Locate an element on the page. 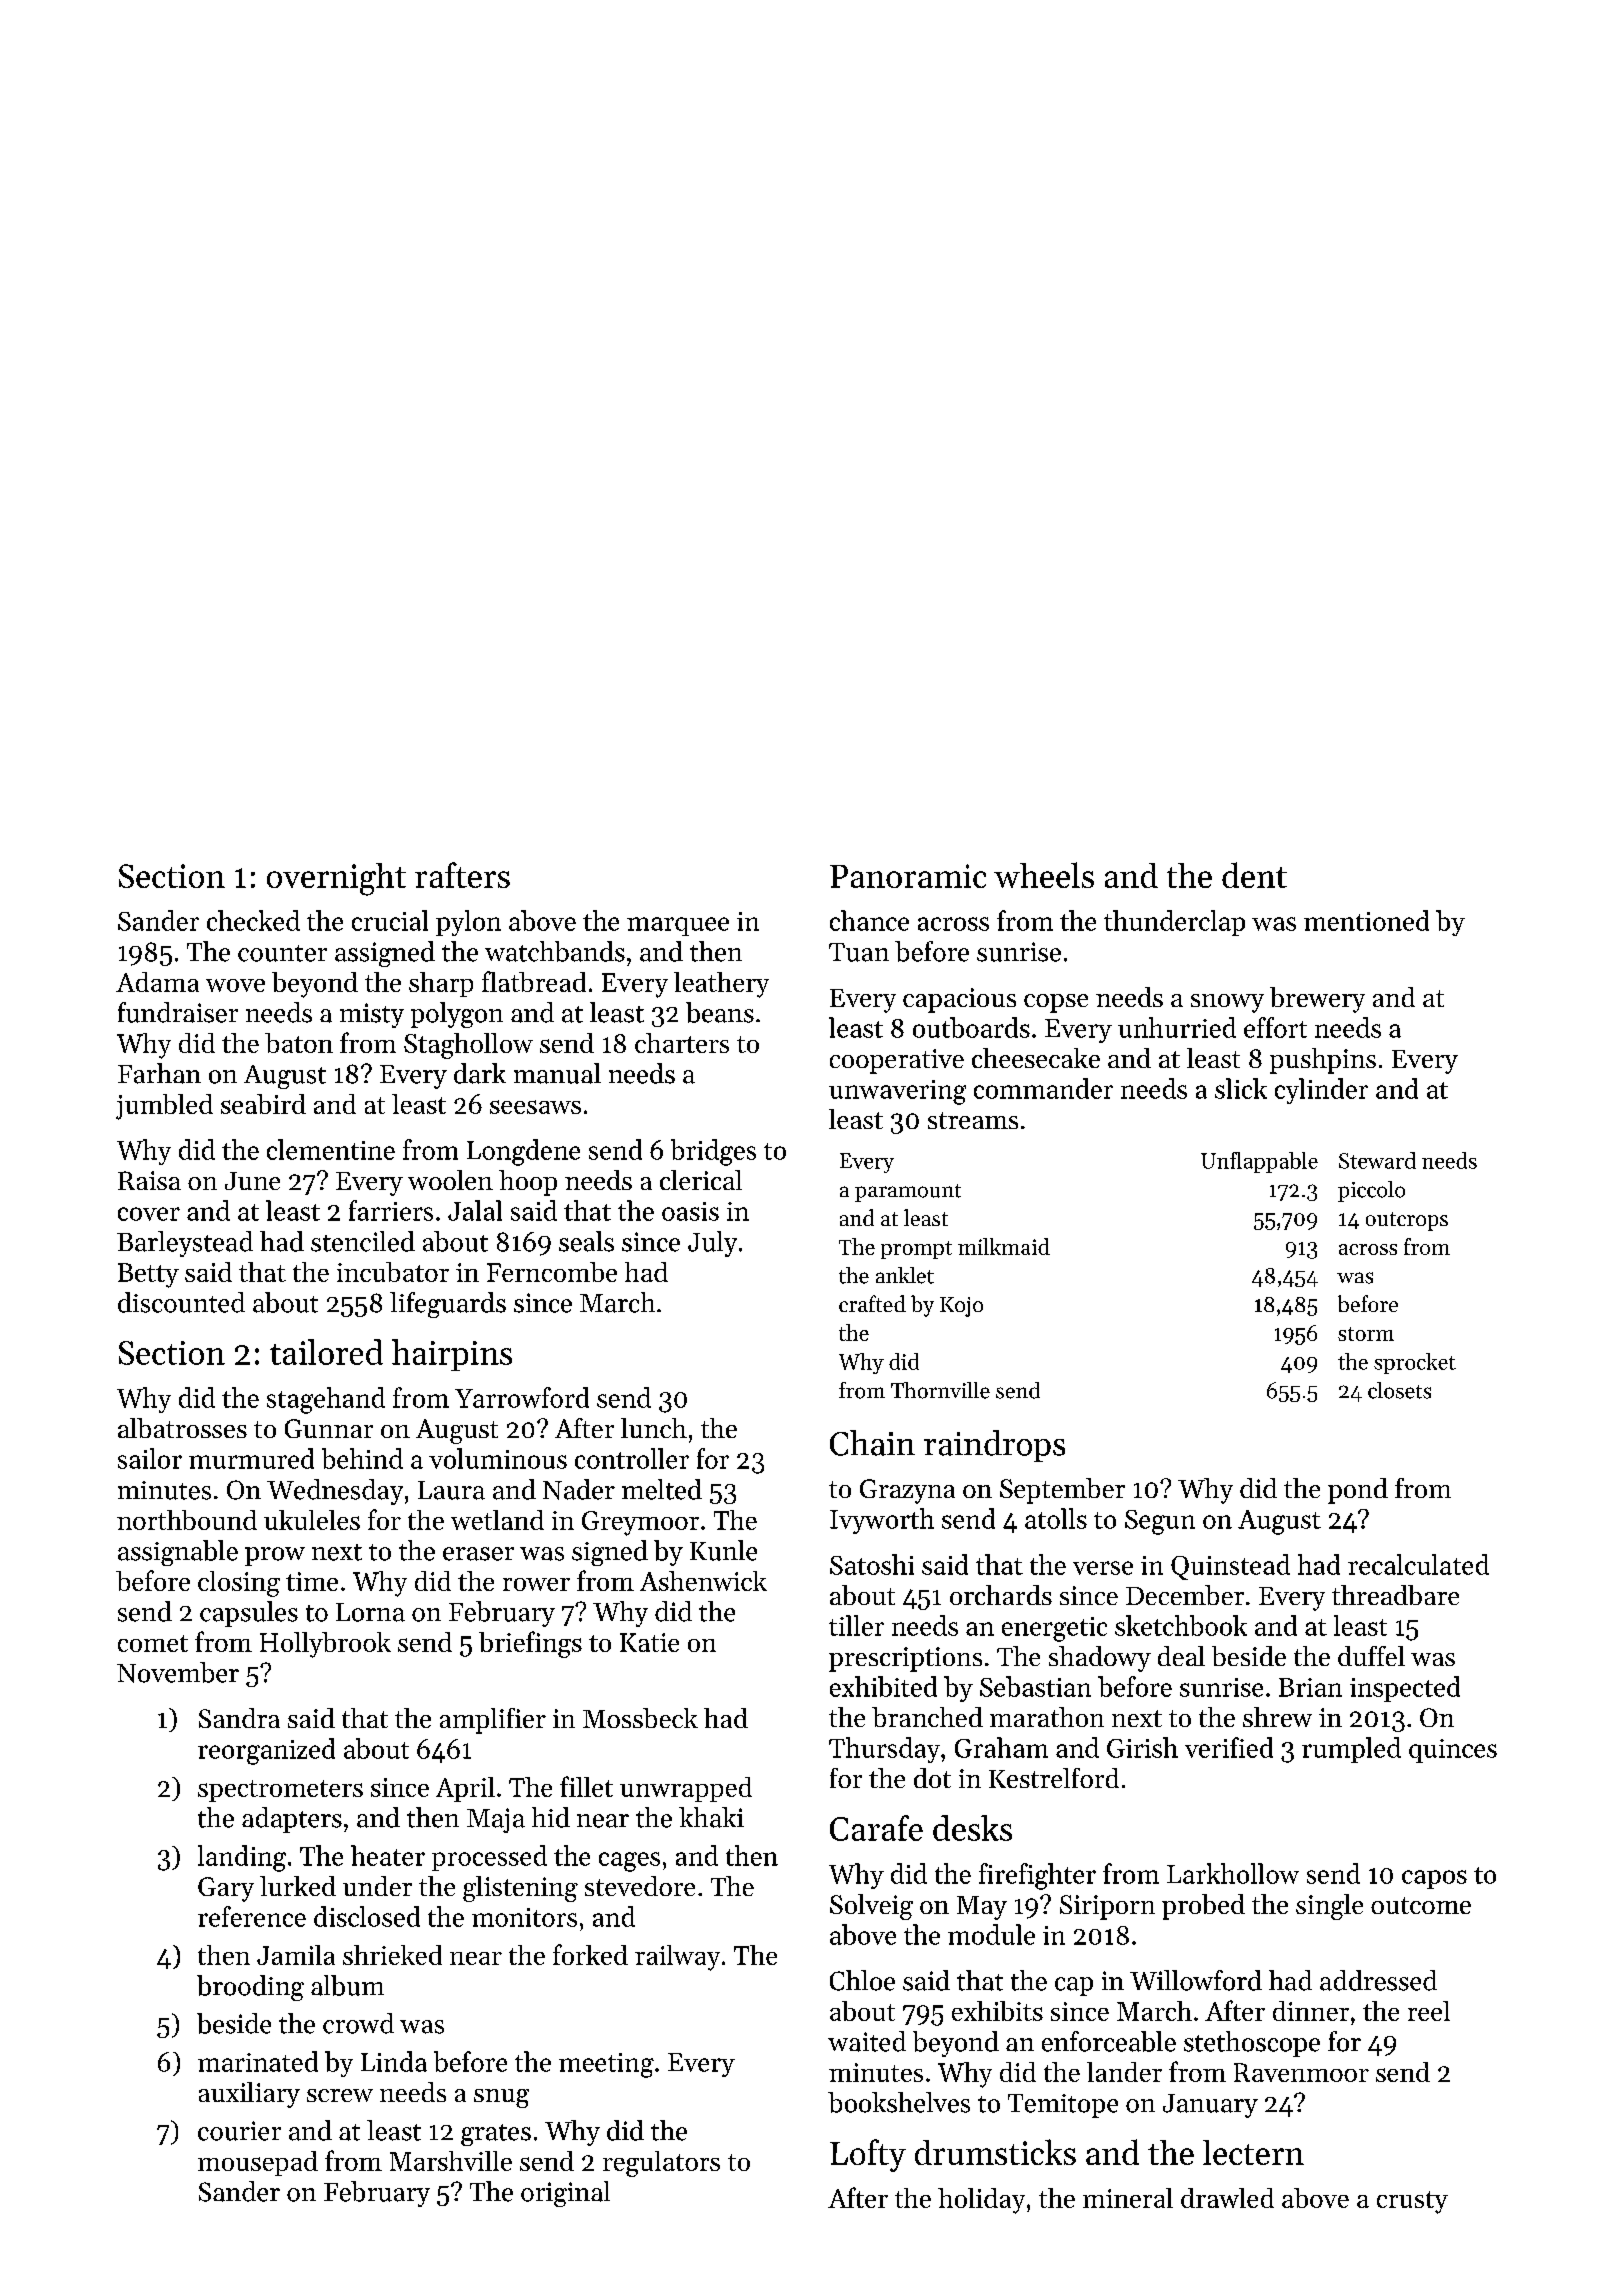  auxiliary is located at coordinates (249, 2095).
